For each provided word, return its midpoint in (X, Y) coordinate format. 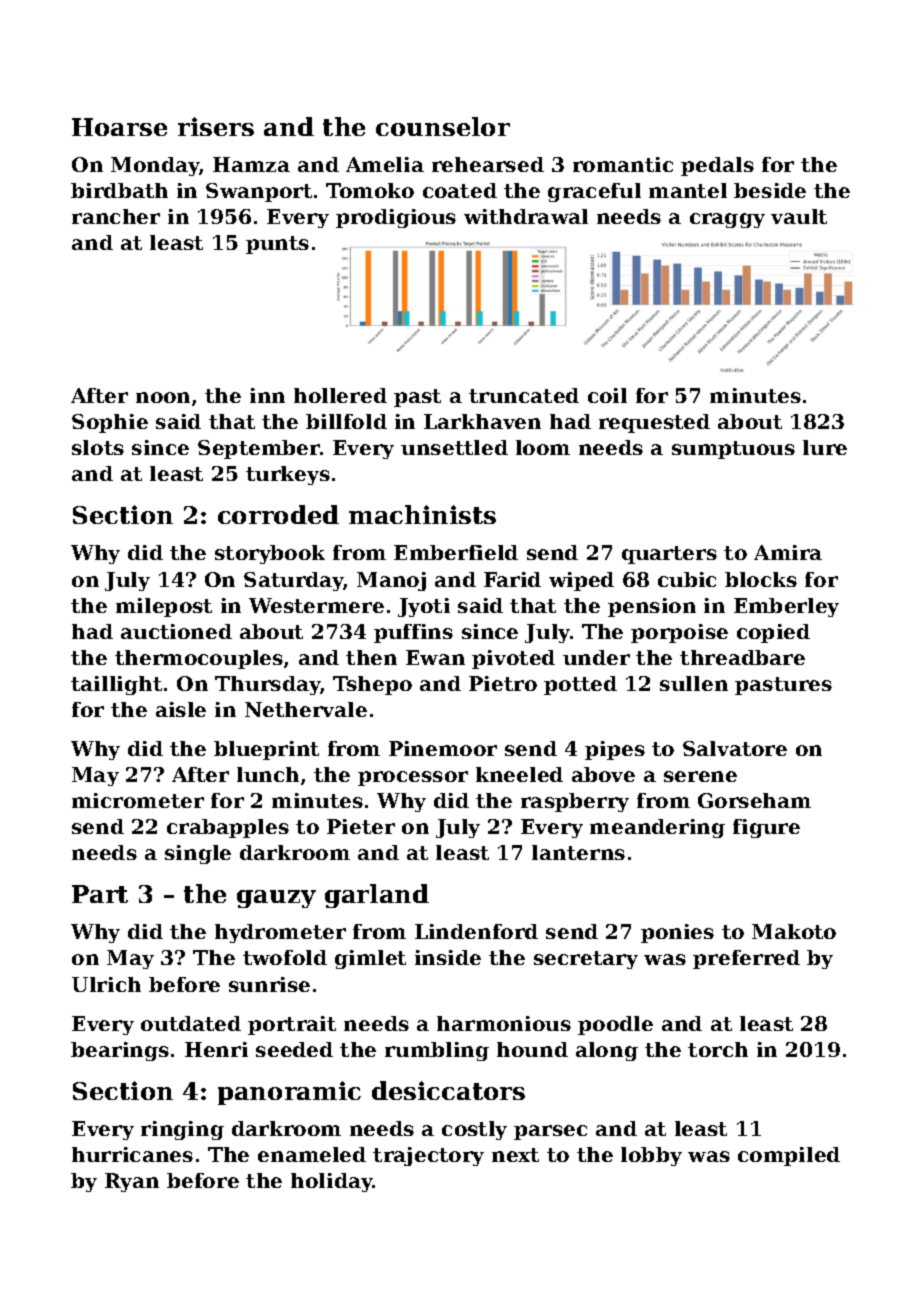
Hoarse (119, 127)
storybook (270, 554)
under (596, 657)
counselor (443, 126)
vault (799, 216)
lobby (651, 1156)
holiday (332, 1182)
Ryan (132, 1182)
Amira (788, 552)
